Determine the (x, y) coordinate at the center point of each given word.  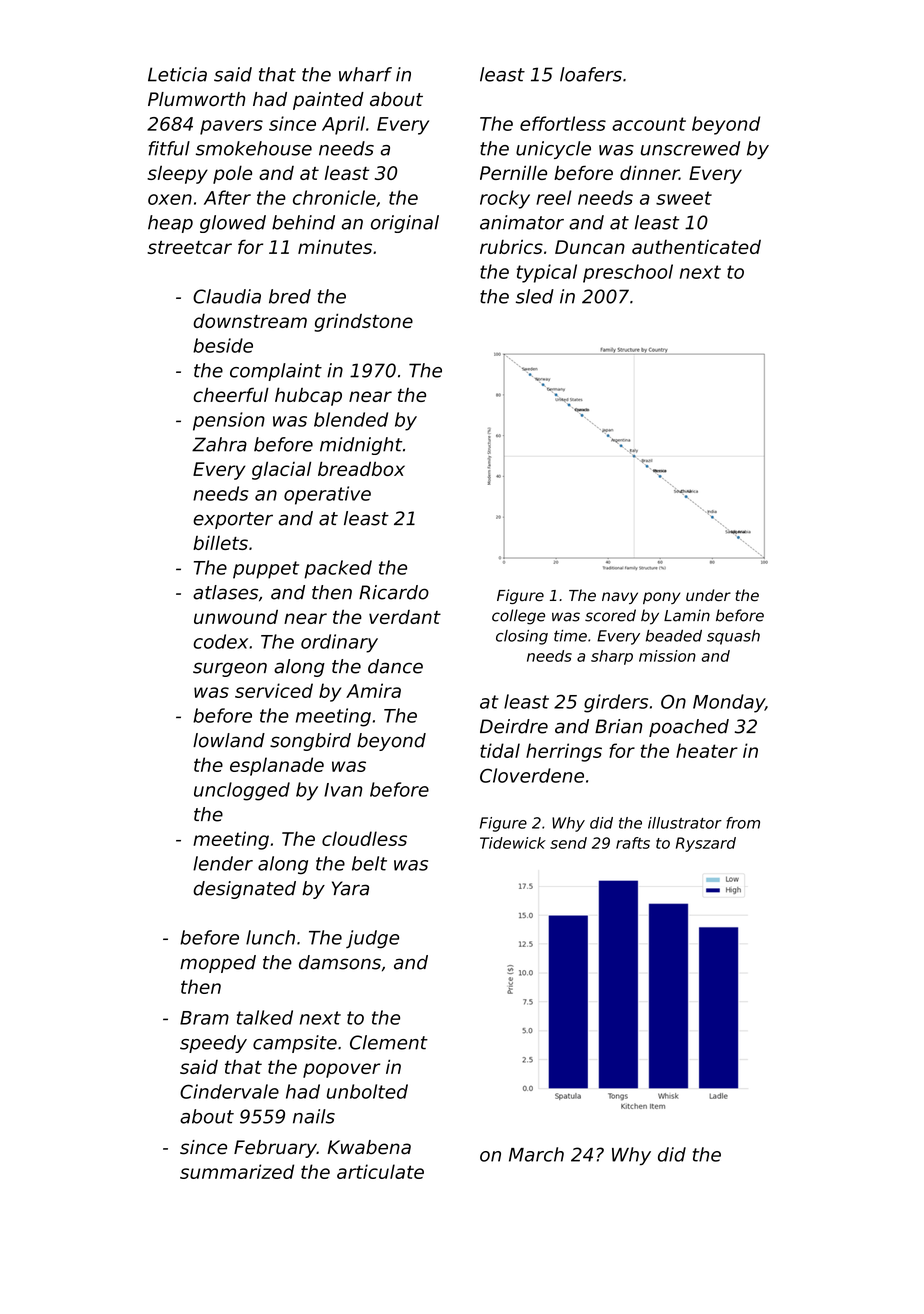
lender (223, 863)
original (405, 224)
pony (661, 598)
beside (223, 345)
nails (314, 1116)
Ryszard (706, 844)
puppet (266, 570)
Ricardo (394, 592)
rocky (505, 199)
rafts (633, 843)
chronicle (334, 197)
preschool (628, 273)
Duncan (590, 247)
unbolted (367, 1091)
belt (369, 863)
